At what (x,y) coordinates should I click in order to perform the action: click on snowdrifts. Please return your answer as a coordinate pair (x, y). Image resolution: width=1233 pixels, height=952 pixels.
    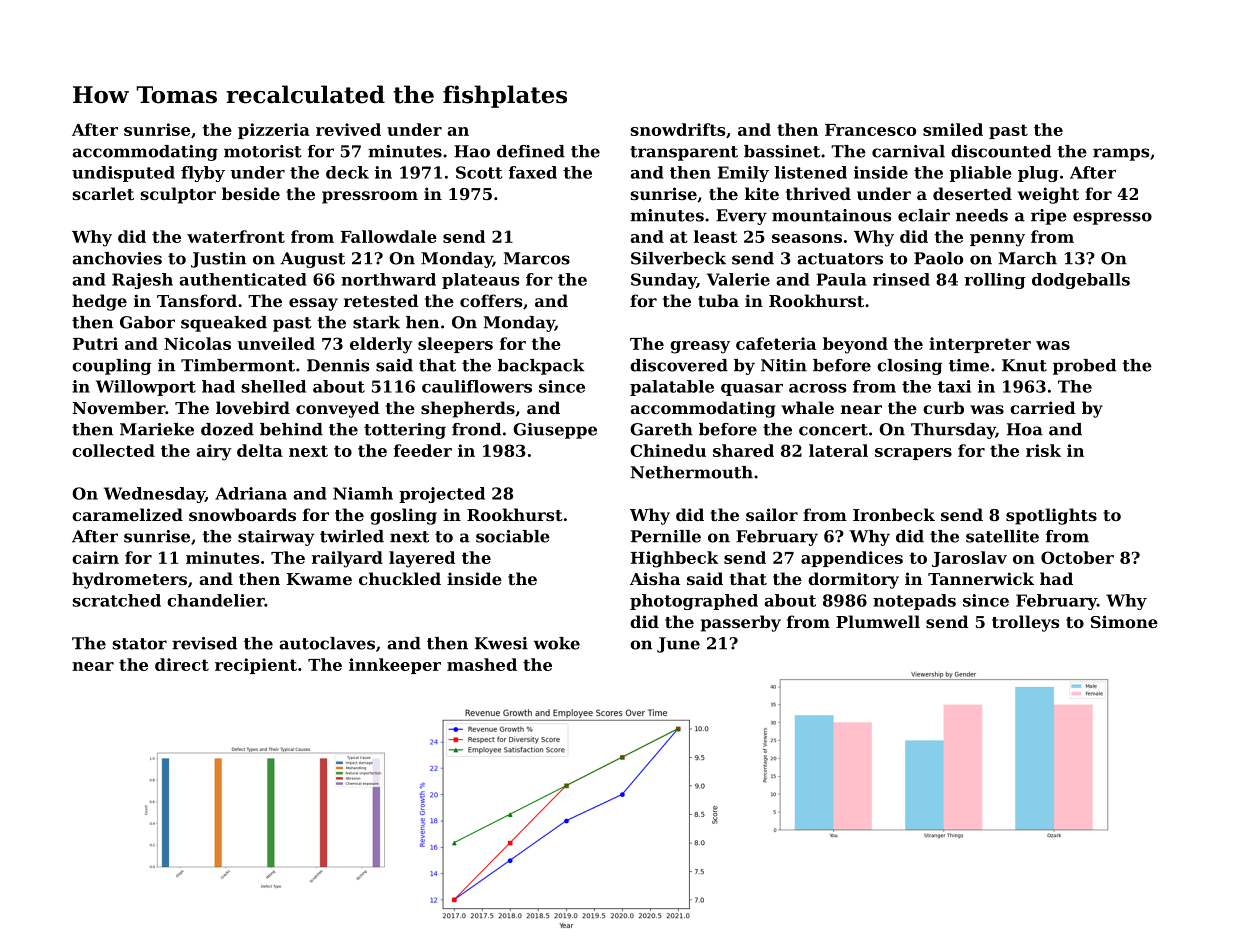
    Looking at the image, I should click on (678, 129).
